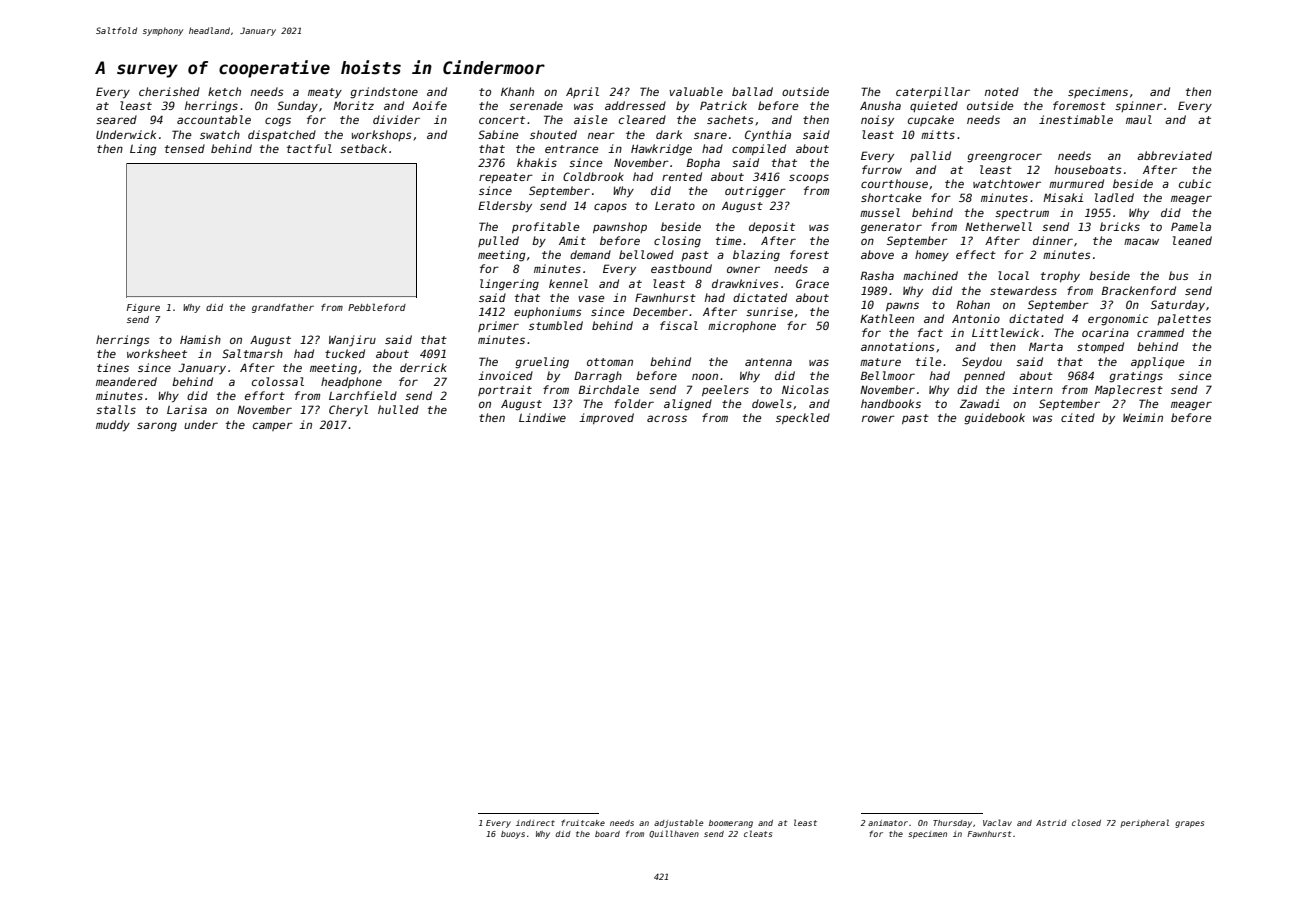 The width and height of the document is (1308, 924). Describe the element at coordinates (994, 419) in the document. I see `guidebook` at that location.
